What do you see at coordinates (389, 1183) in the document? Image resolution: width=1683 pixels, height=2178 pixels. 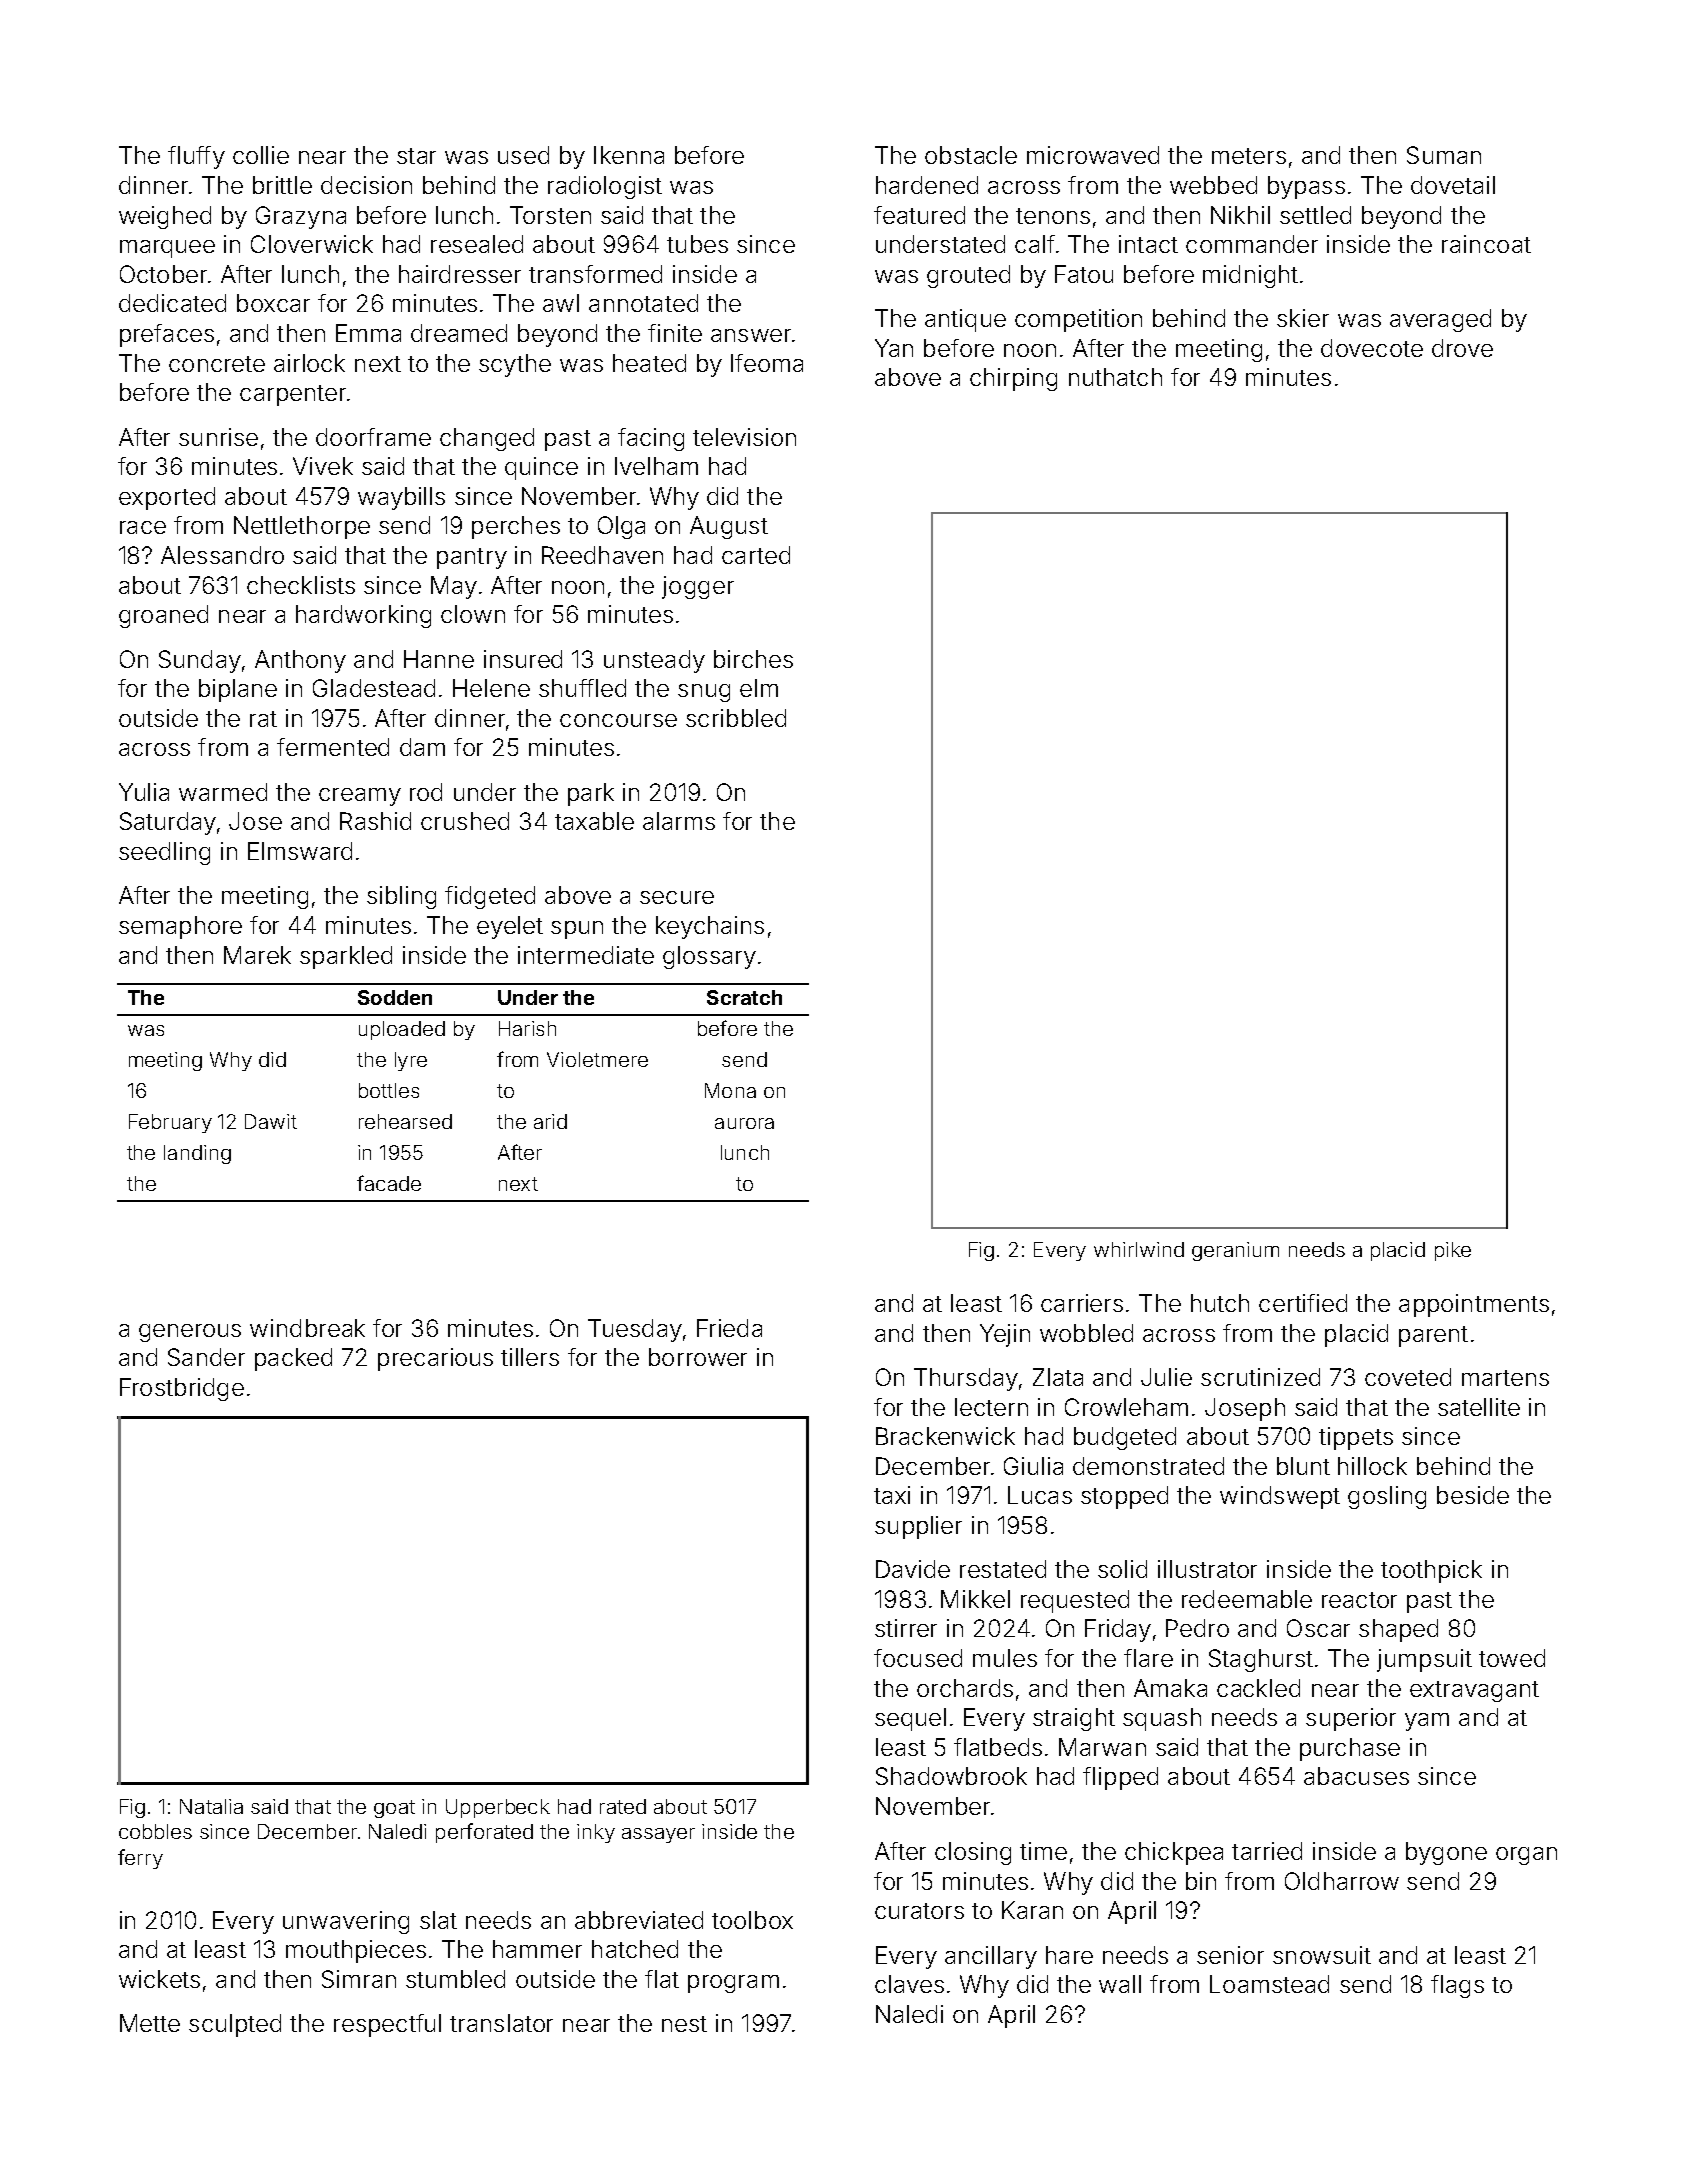 I see `facade` at bounding box center [389, 1183].
